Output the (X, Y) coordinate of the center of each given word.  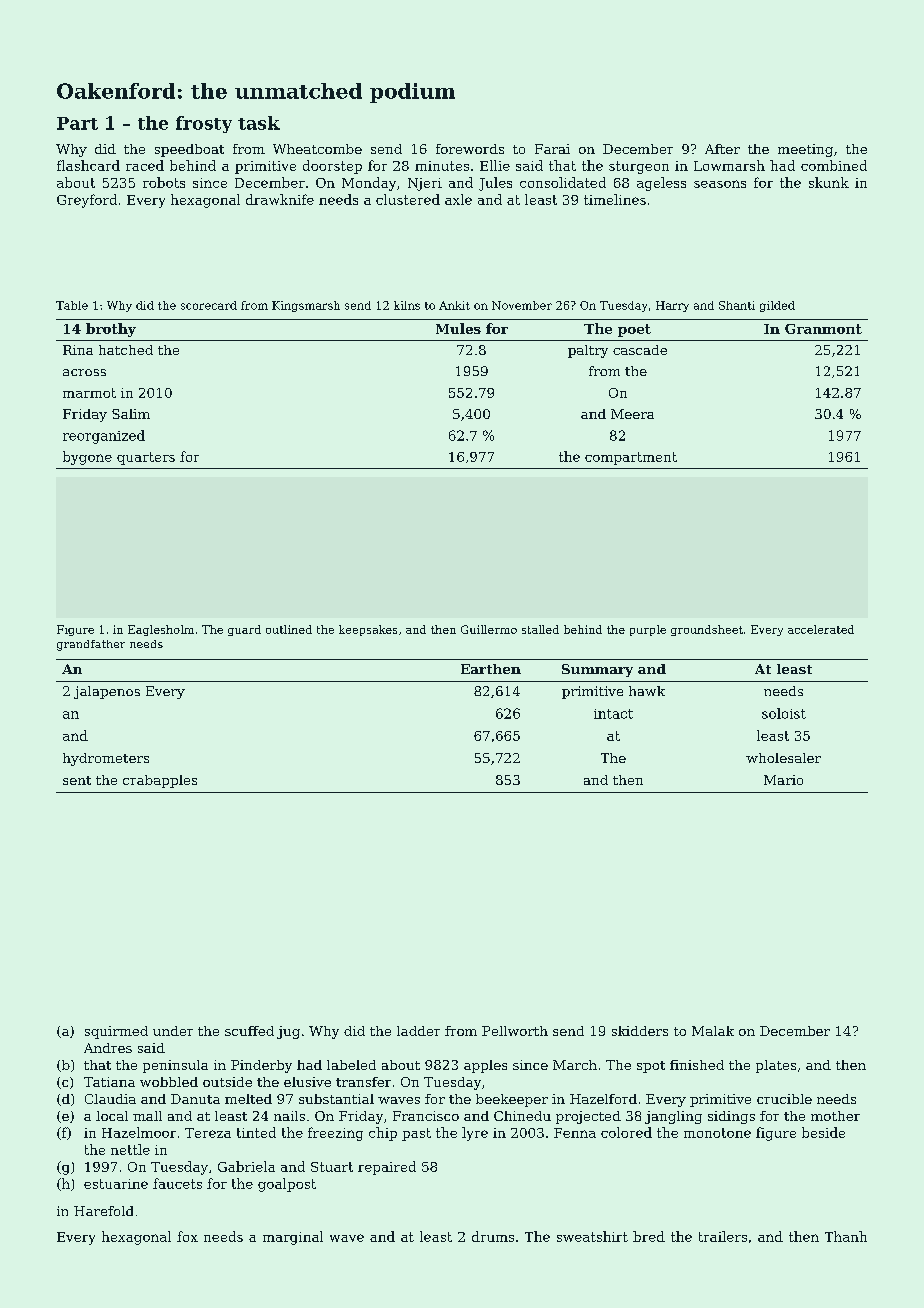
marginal (293, 1238)
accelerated (821, 629)
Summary (597, 670)
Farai (552, 149)
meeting (805, 150)
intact (613, 714)
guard (244, 630)
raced (145, 165)
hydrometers (106, 759)
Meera (632, 414)
